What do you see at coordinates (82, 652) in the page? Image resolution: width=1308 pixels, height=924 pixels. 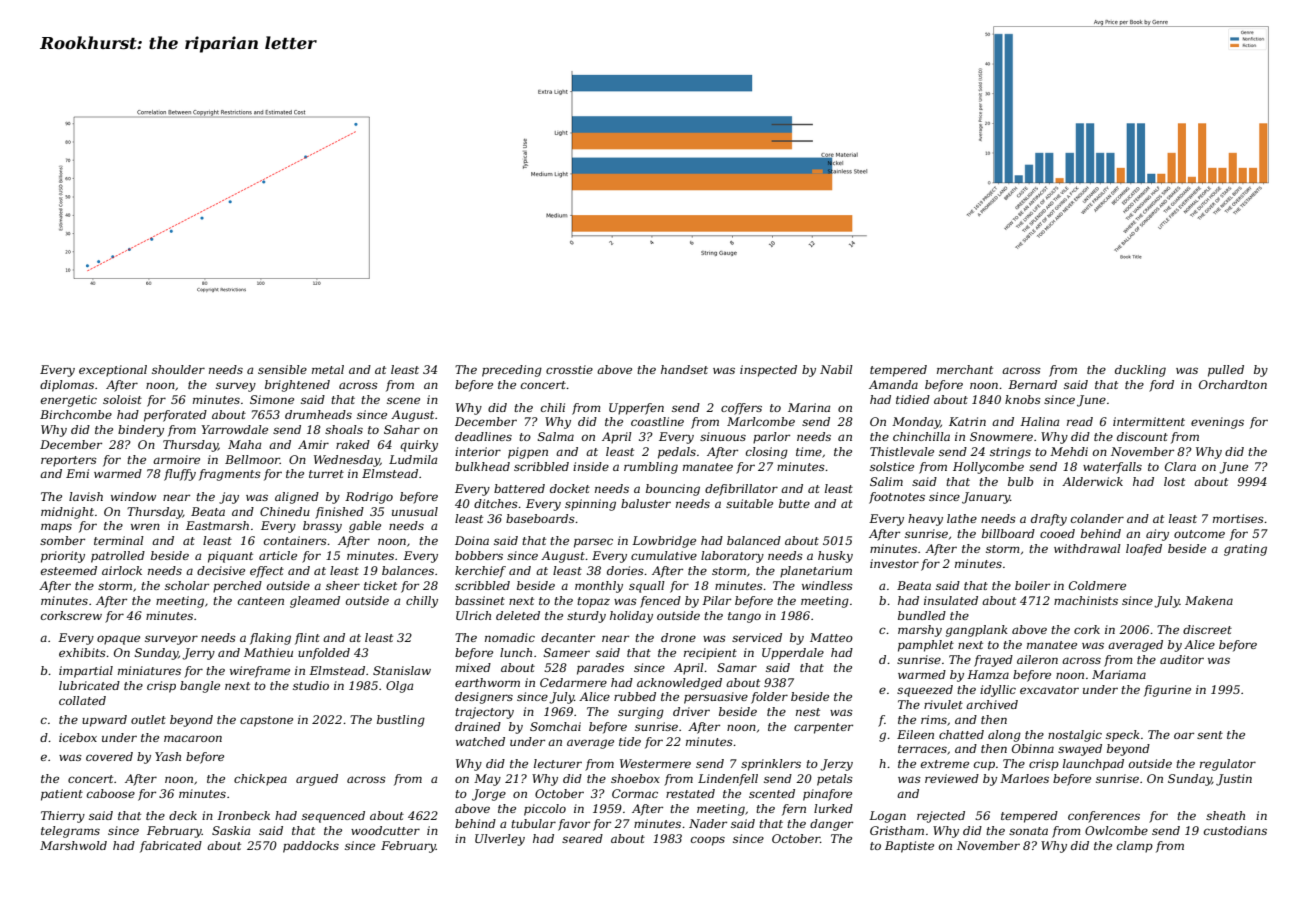 I see `exhibits` at bounding box center [82, 652].
